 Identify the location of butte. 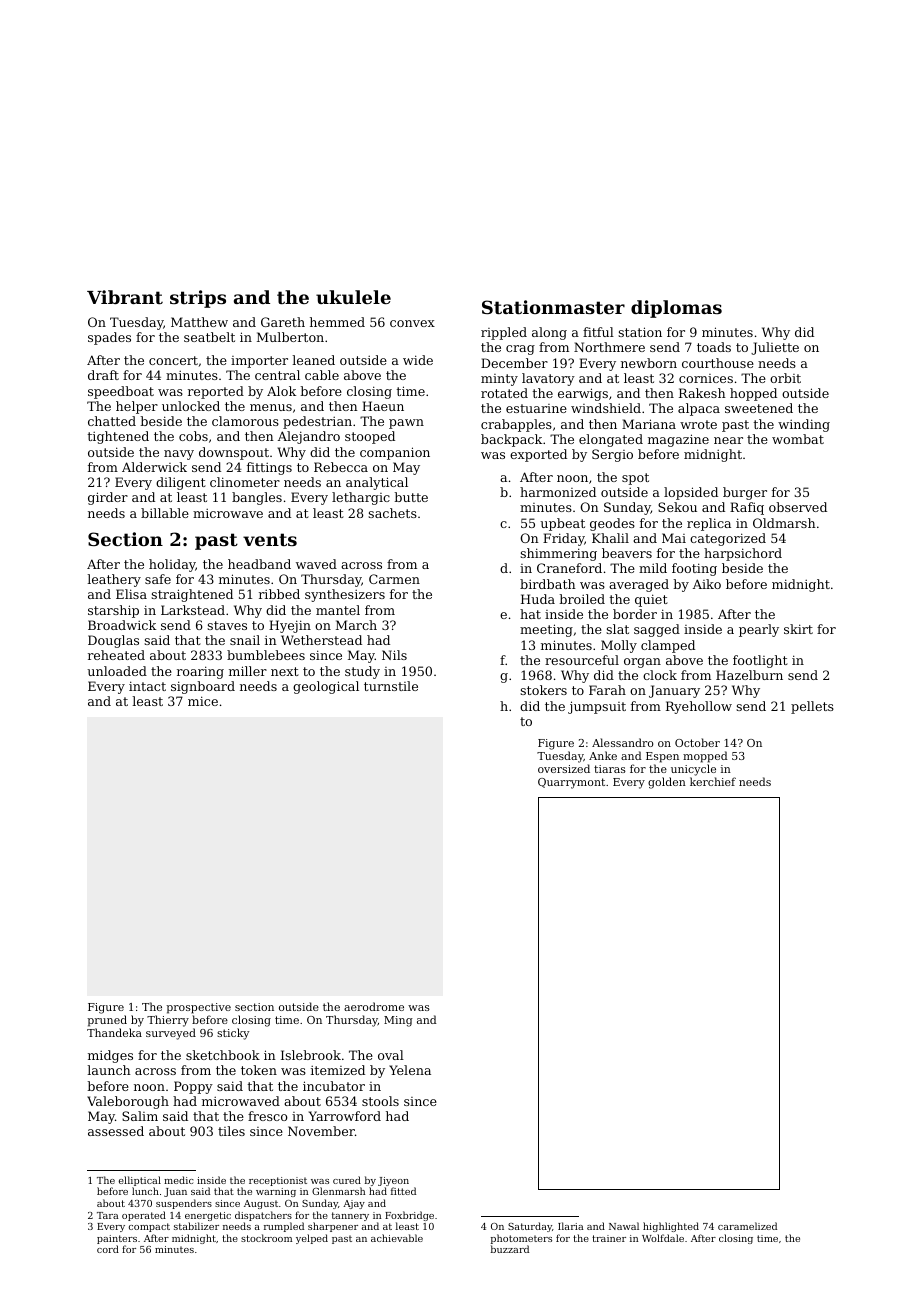
(411, 497).
